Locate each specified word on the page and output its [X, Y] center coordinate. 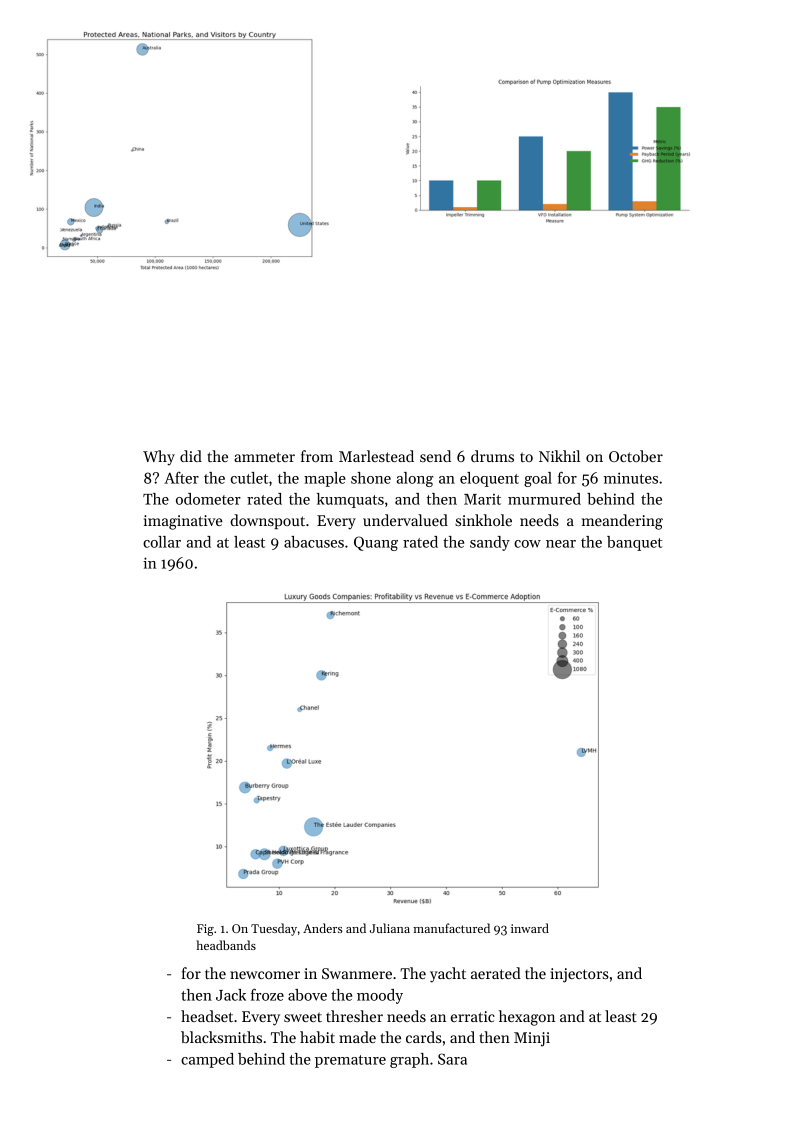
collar [162, 542]
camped [207, 1060]
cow [527, 544]
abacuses [314, 542]
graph [409, 1060]
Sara [452, 1059]
